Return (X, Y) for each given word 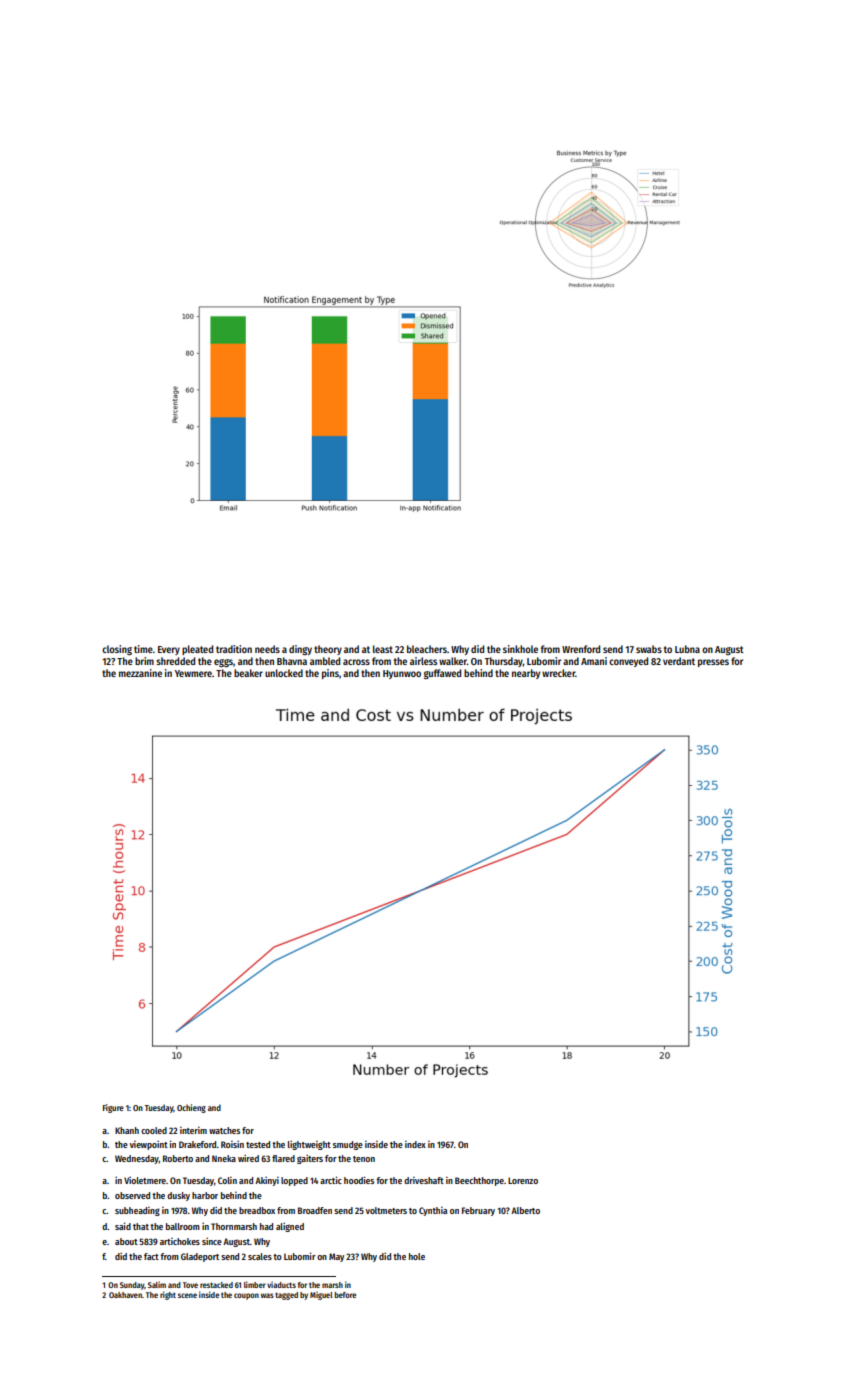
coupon (246, 1296)
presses (713, 663)
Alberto (525, 1210)
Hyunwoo (402, 674)
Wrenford (581, 649)
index (415, 1144)
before (345, 1295)
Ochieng (191, 1108)
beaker (248, 673)
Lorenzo (523, 1180)
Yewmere (193, 673)
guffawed (442, 674)
